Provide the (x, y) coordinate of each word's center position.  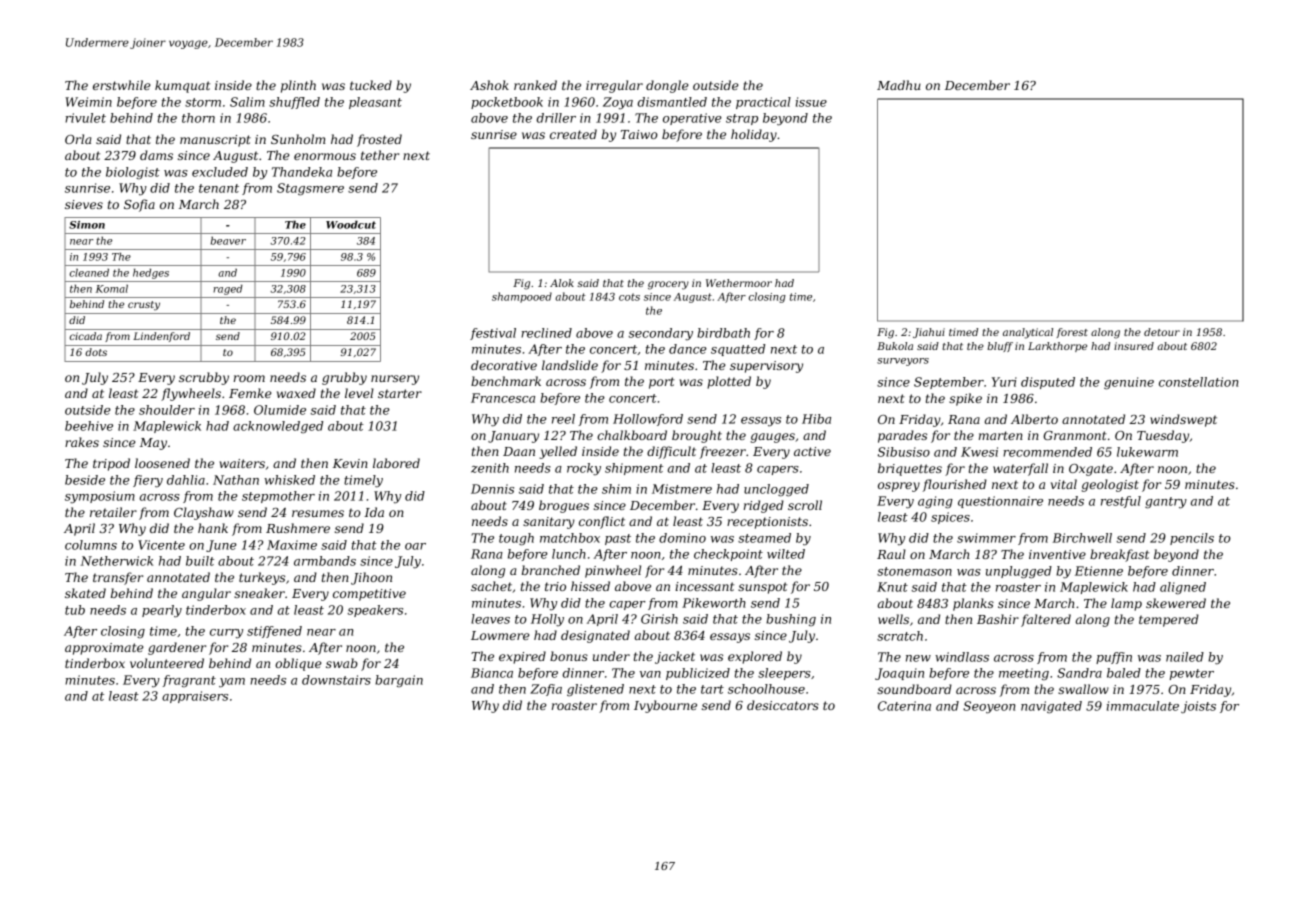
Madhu (899, 85)
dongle (667, 86)
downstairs (336, 680)
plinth (298, 86)
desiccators (783, 705)
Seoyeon (989, 707)
